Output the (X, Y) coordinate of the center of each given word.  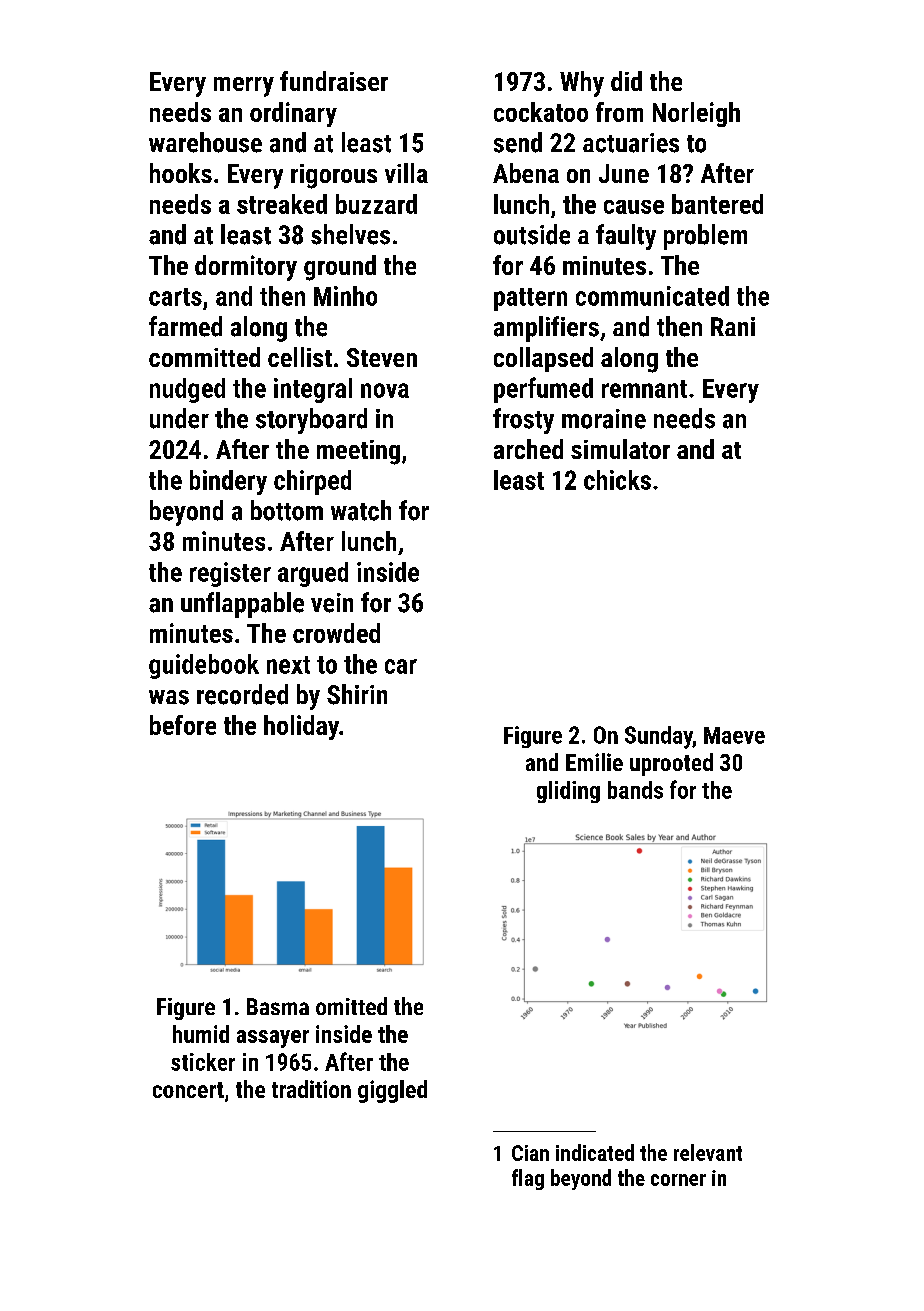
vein (332, 603)
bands (635, 790)
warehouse (205, 142)
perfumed (543, 390)
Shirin (357, 694)
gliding (568, 792)
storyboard (311, 421)
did (626, 81)
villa (406, 173)
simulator (620, 449)
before (183, 725)
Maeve (734, 735)
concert (188, 1090)
